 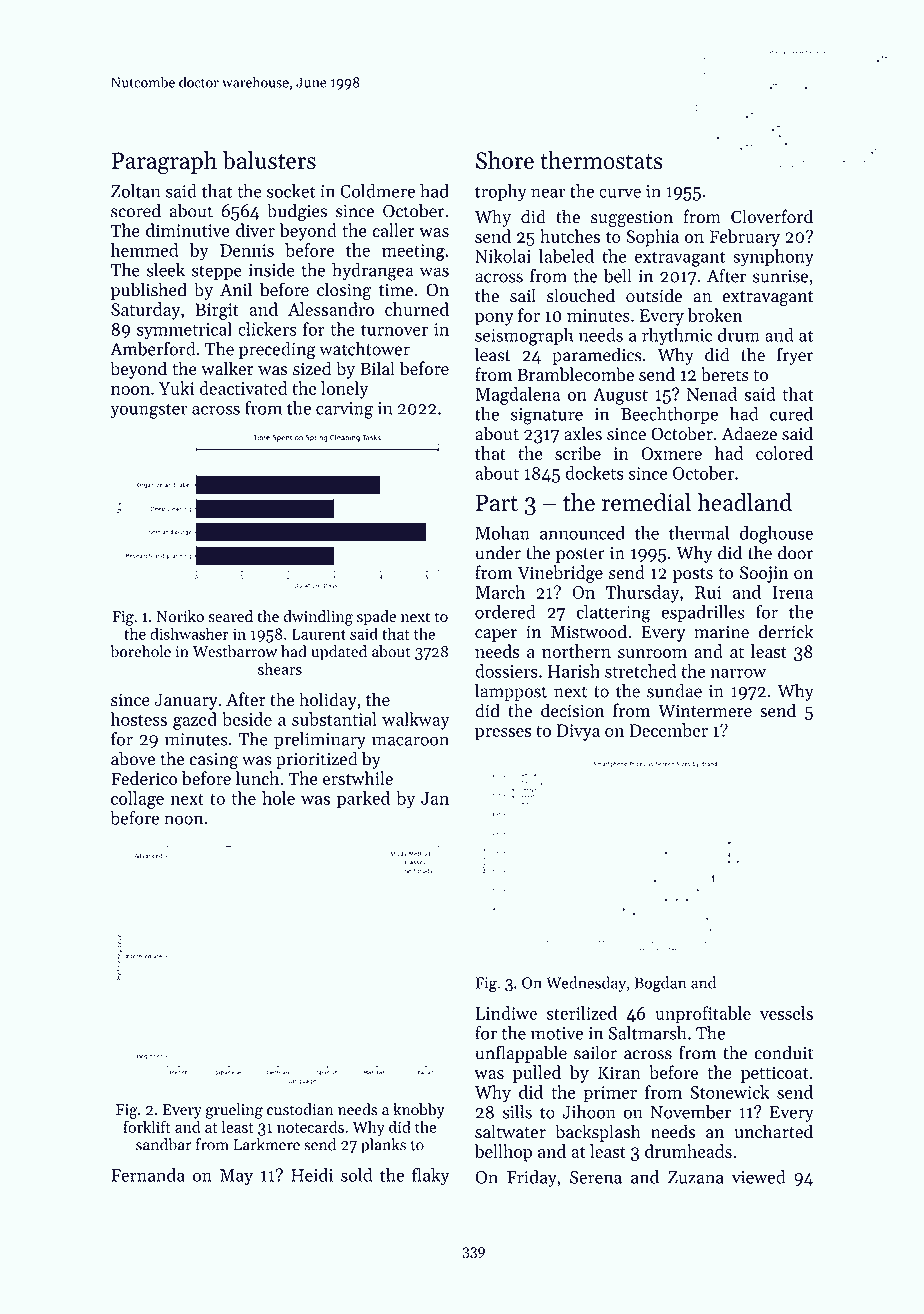 I want to click on collage, so click(x=137, y=800).
